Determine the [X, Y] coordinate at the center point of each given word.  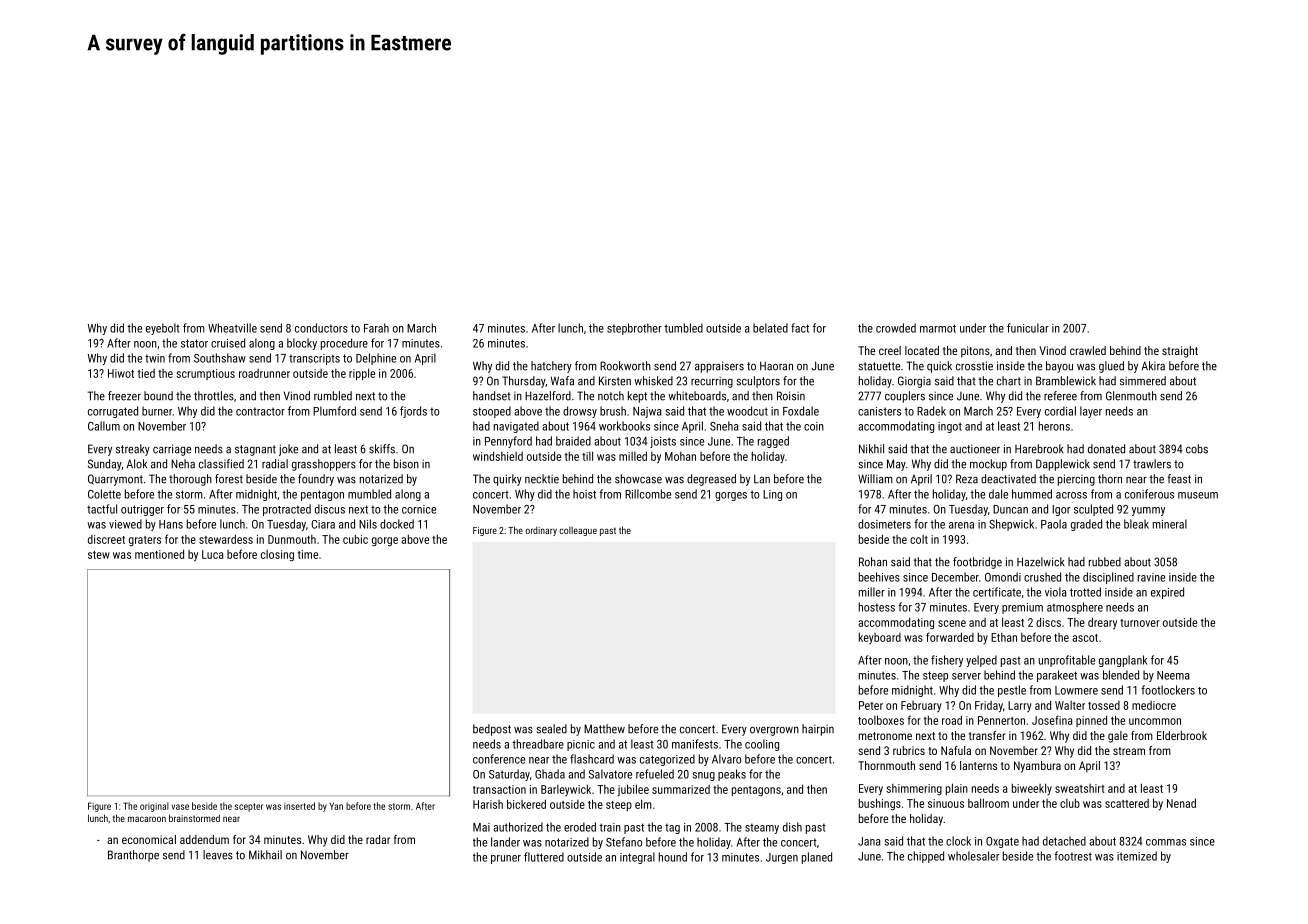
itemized [1137, 856]
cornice [419, 509]
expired [1167, 593]
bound [158, 396]
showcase [638, 479]
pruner [506, 859]
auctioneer [975, 449]
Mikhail [265, 855]
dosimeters [884, 524]
